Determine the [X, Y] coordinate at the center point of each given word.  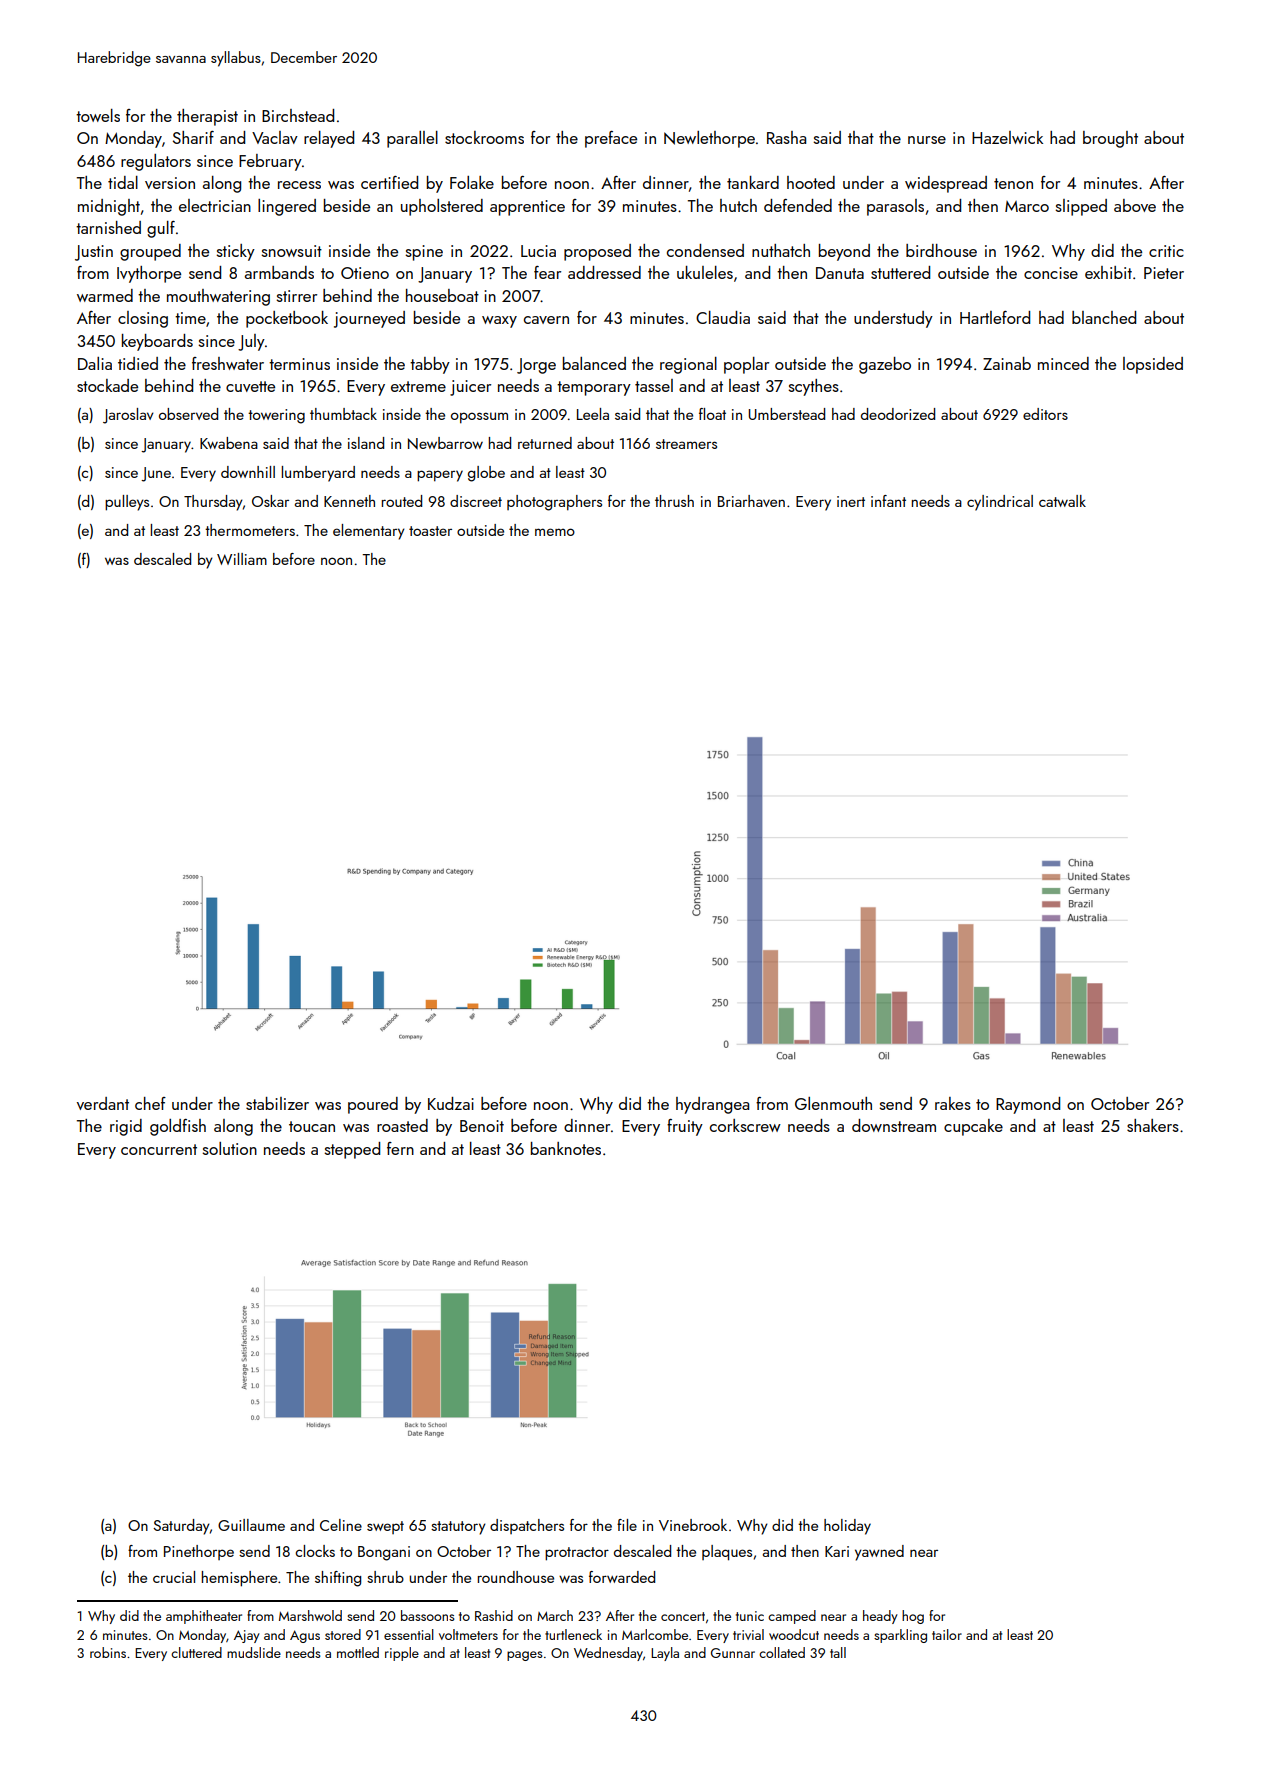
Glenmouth [833, 1103]
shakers [1153, 1125]
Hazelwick [1007, 137]
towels [98, 115]
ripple [402, 1654]
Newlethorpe [709, 139]
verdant [103, 1103]
